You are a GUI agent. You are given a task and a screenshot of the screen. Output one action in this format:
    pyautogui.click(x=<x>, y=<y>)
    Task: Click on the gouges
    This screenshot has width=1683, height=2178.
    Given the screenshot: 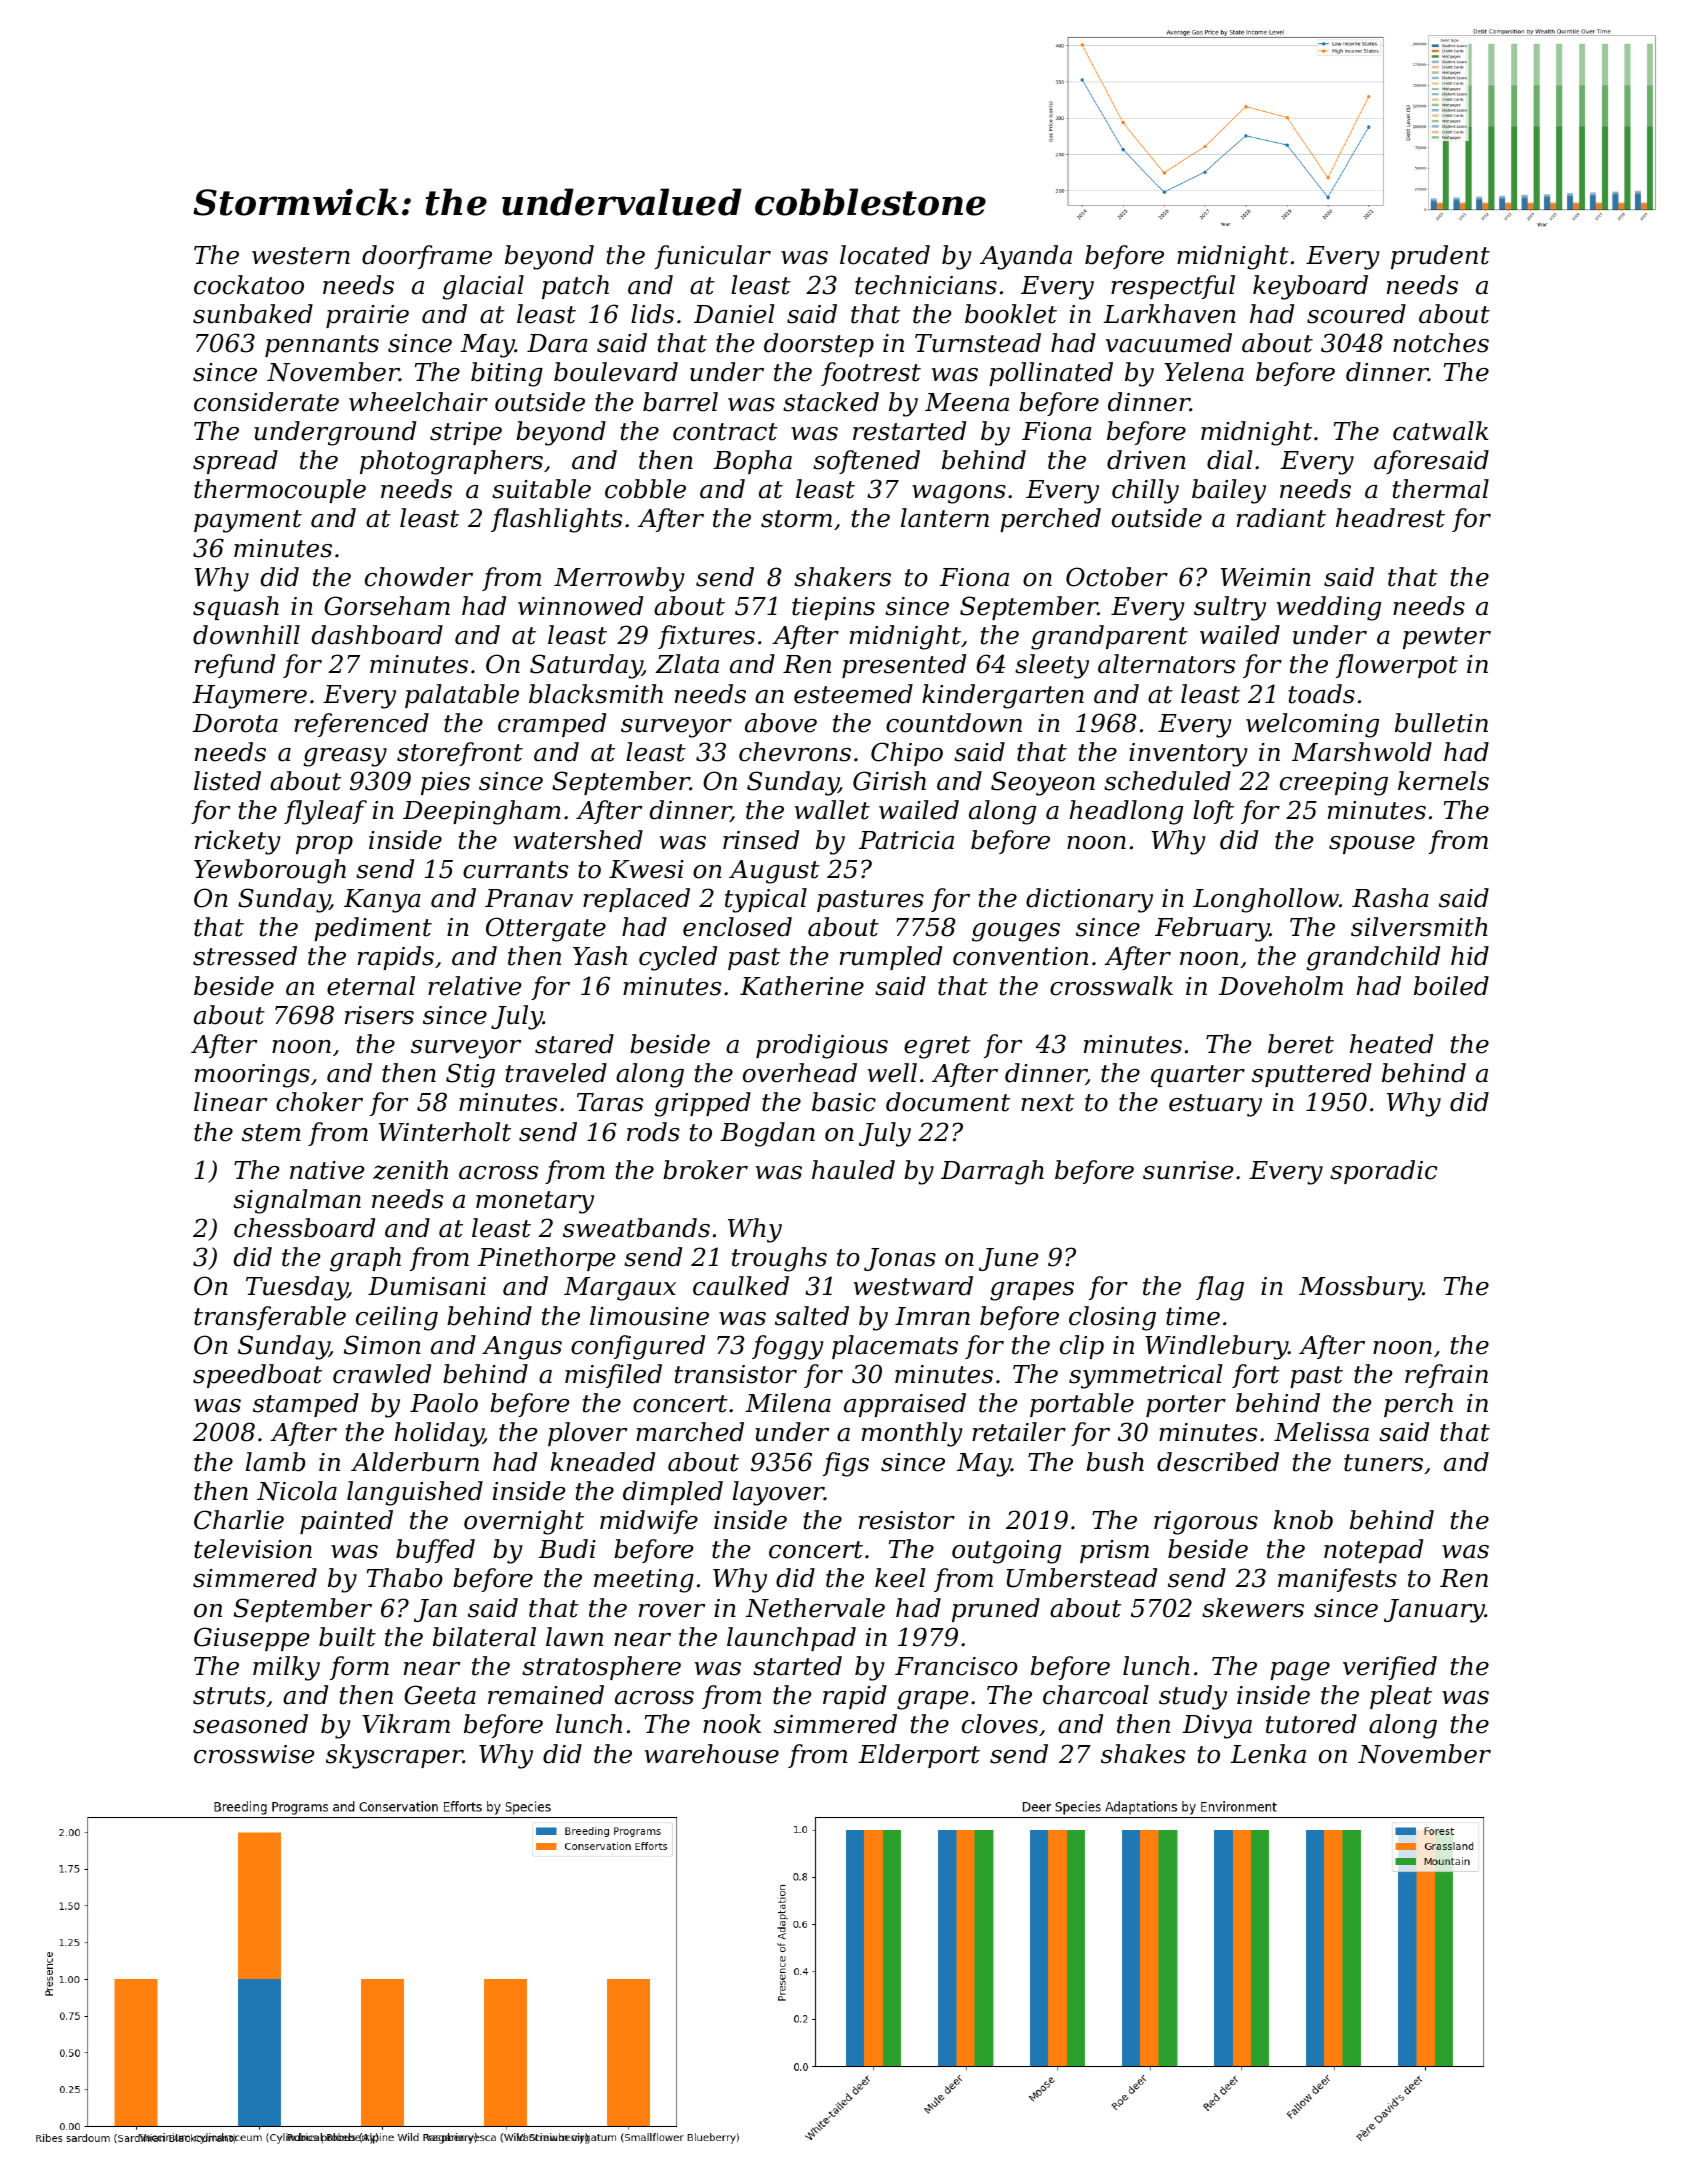 What is the action you would take?
    pyautogui.click(x=1016, y=932)
